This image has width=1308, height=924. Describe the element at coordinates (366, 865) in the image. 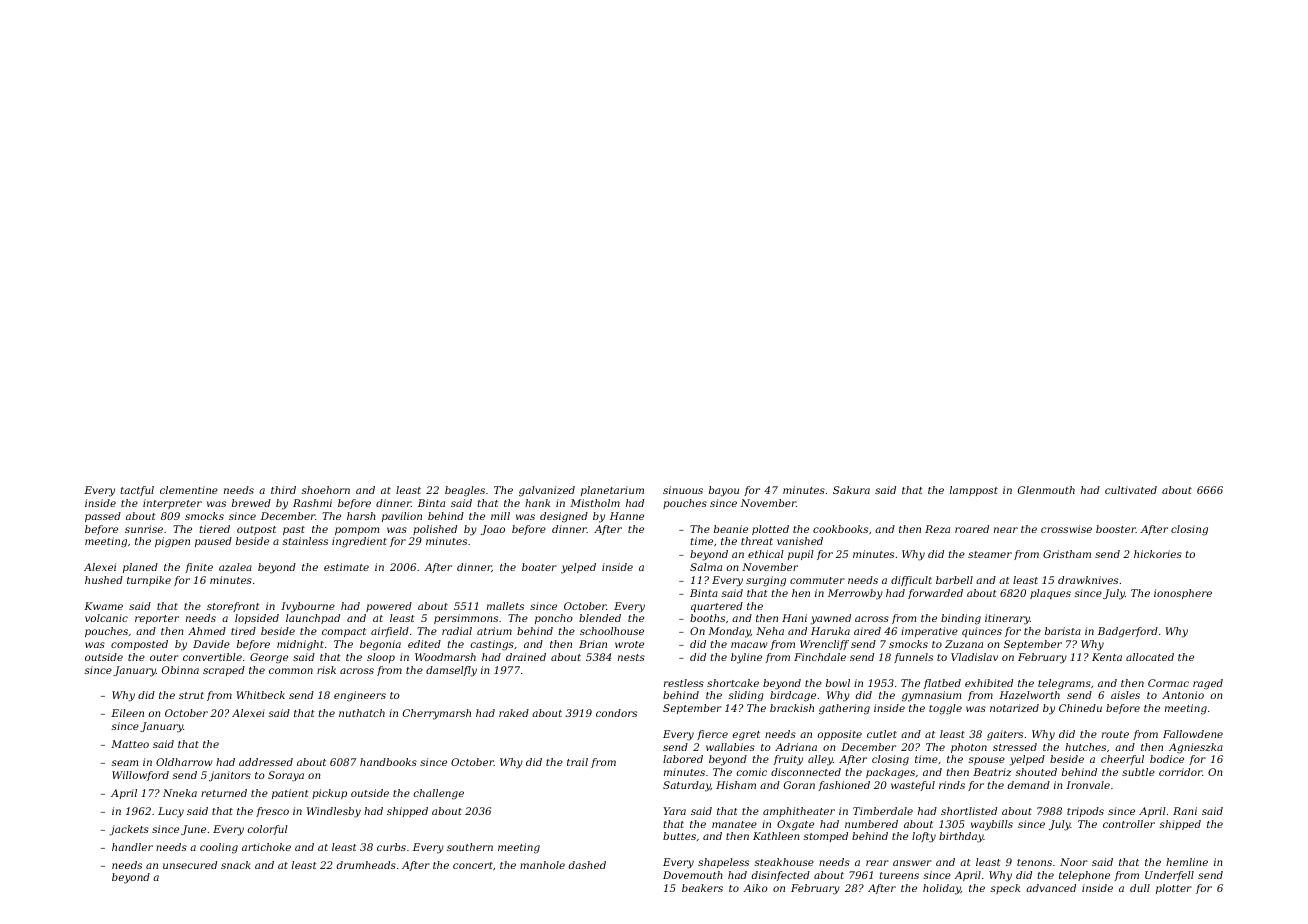

I see `drumheads` at that location.
